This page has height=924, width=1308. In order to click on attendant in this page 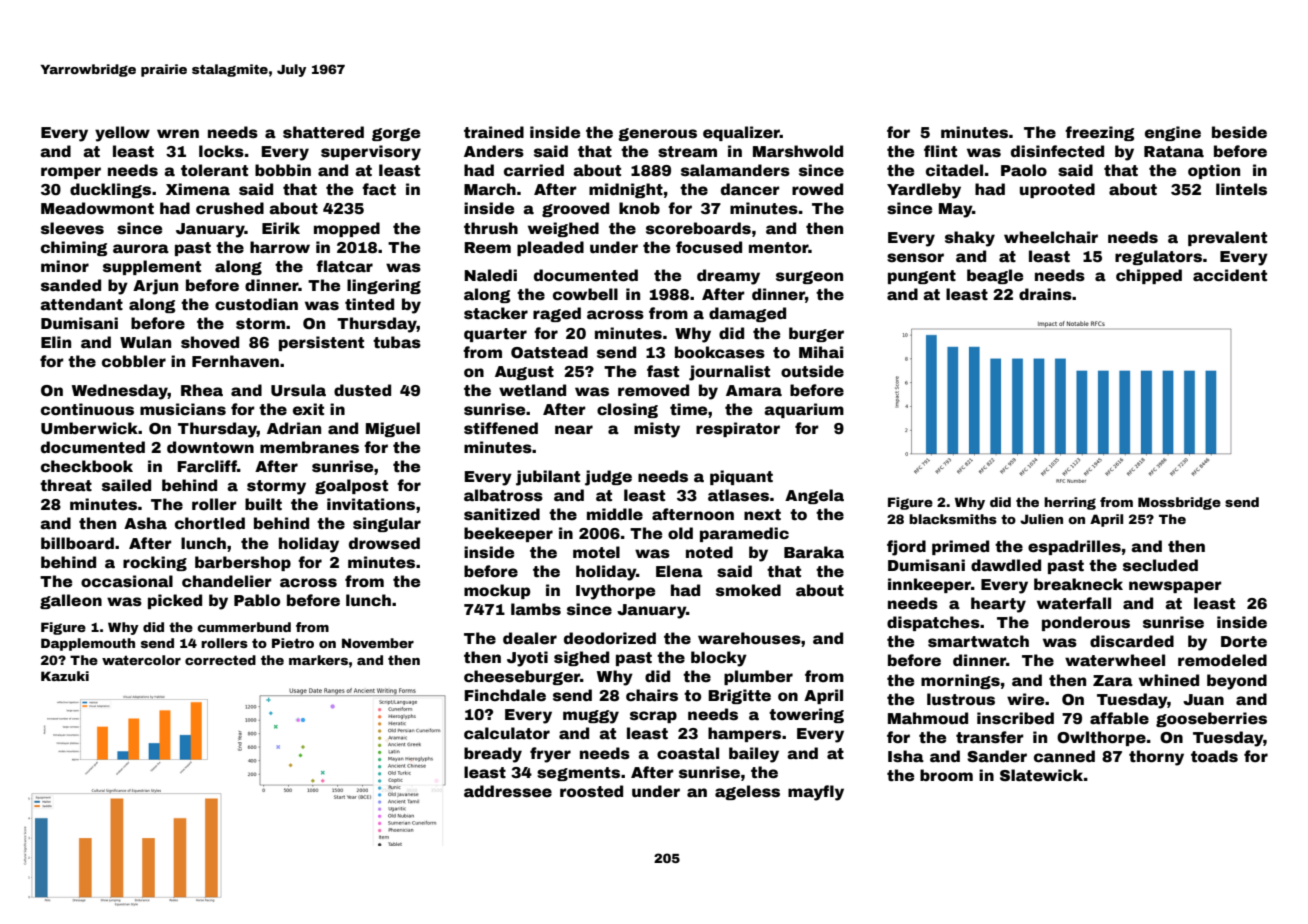, I will do `click(81, 304)`.
